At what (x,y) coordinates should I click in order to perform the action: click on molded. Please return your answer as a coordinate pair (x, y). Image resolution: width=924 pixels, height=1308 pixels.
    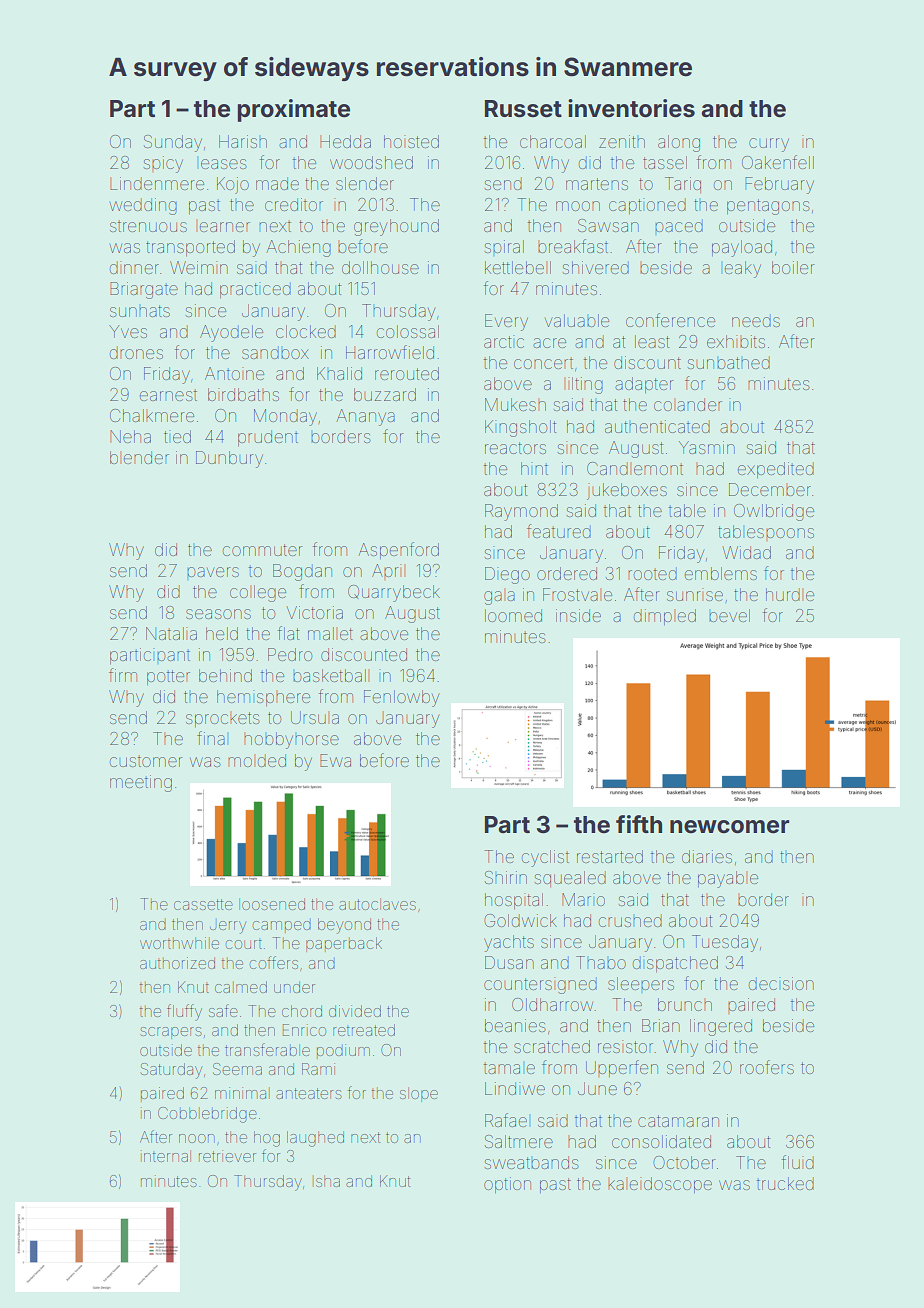
    Looking at the image, I should click on (257, 760).
